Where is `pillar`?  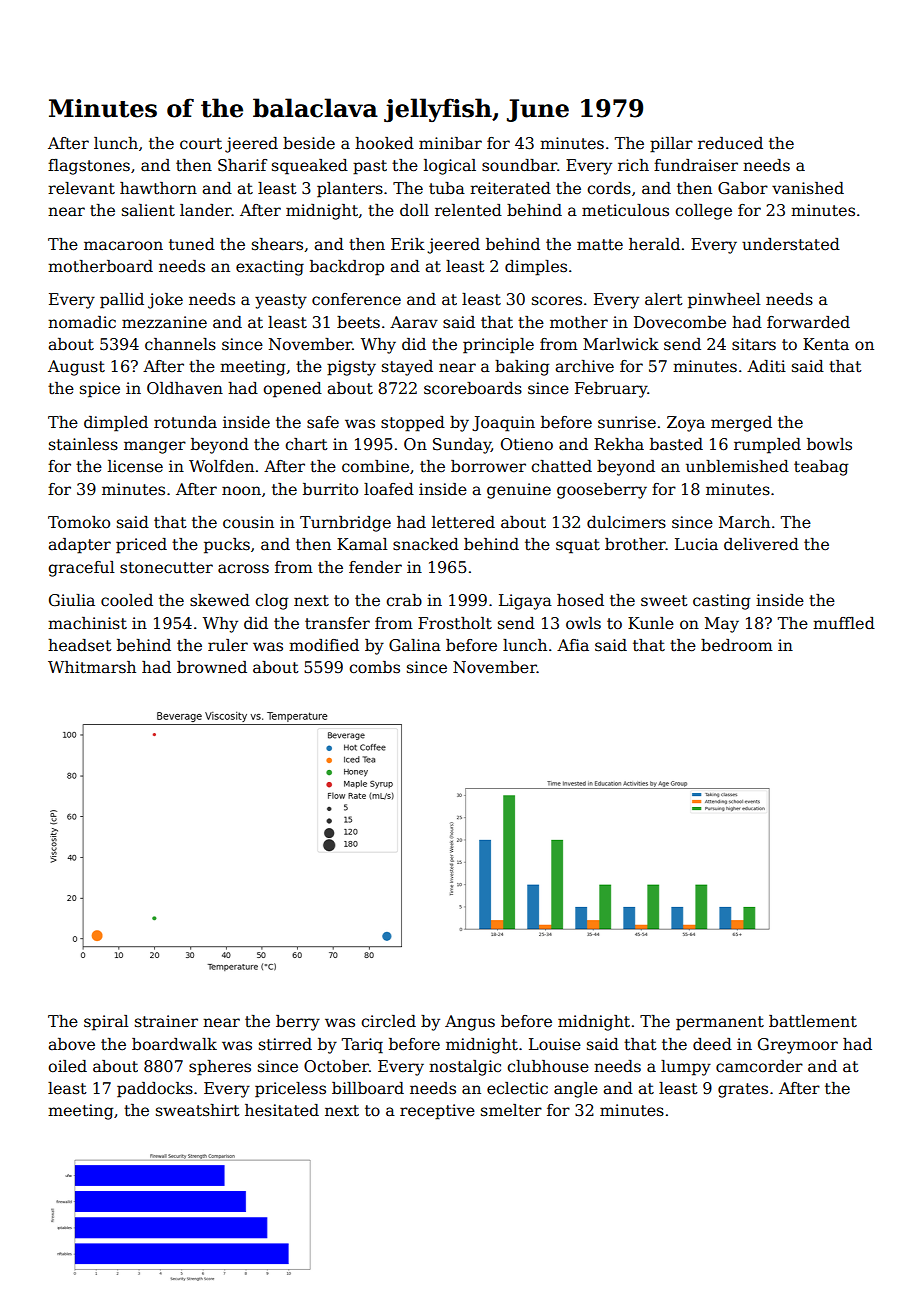
pillar is located at coordinates (671, 145).
